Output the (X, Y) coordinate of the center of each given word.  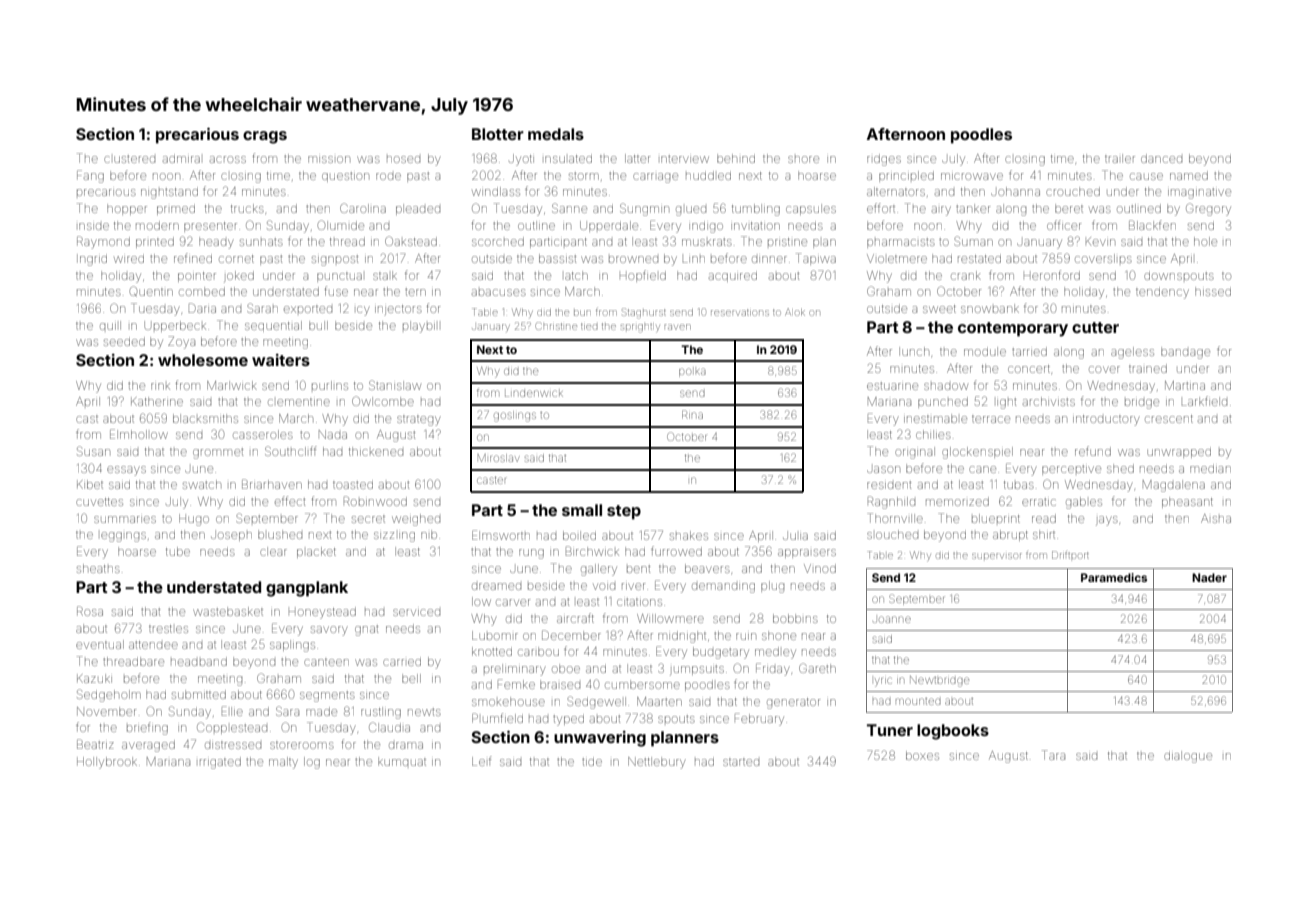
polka (692, 372)
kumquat (402, 761)
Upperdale (609, 226)
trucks (247, 208)
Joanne (892, 619)
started (741, 762)
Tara (1053, 755)
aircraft (575, 618)
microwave (972, 176)
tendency (1162, 294)
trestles (168, 629)
